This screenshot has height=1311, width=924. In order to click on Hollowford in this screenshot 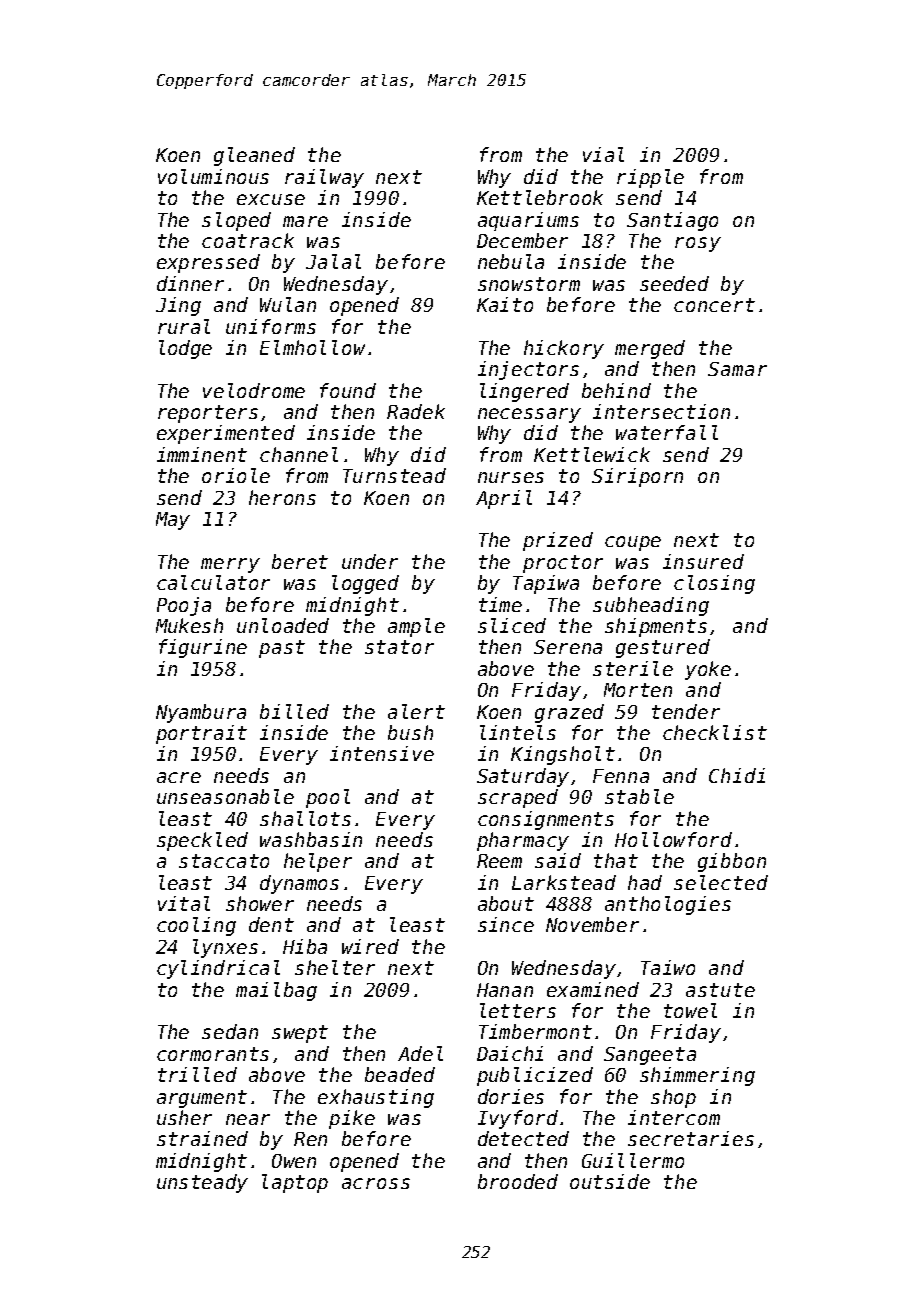, I will do `click(673, 839)`.
